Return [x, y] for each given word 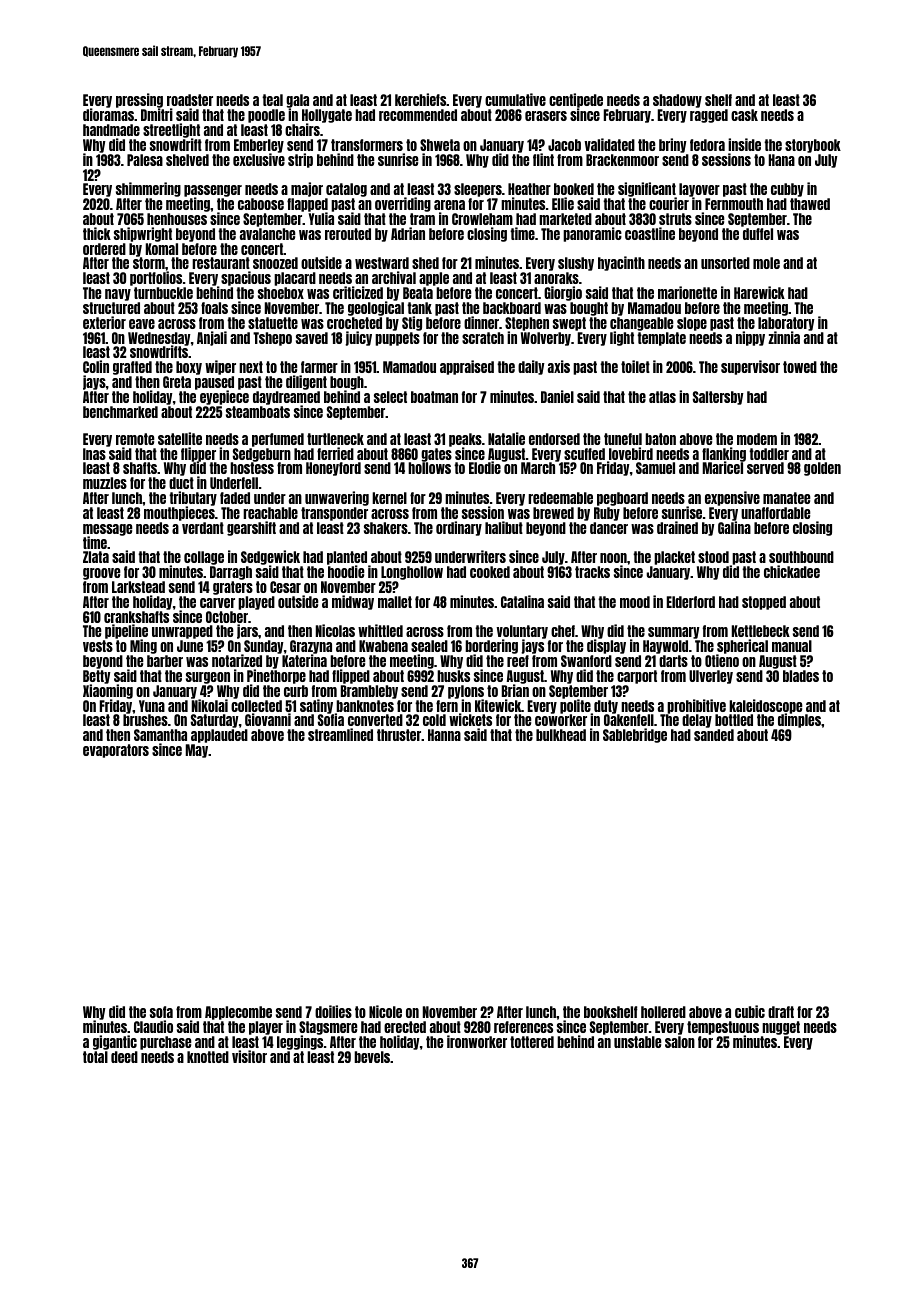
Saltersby [718, 398]
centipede [576, 101]
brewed [553, 513]
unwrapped [182, 632]
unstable [637, 1042]
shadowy [677, 101]
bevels [372, 1057]
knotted [208, 1057]
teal [272, 100]
